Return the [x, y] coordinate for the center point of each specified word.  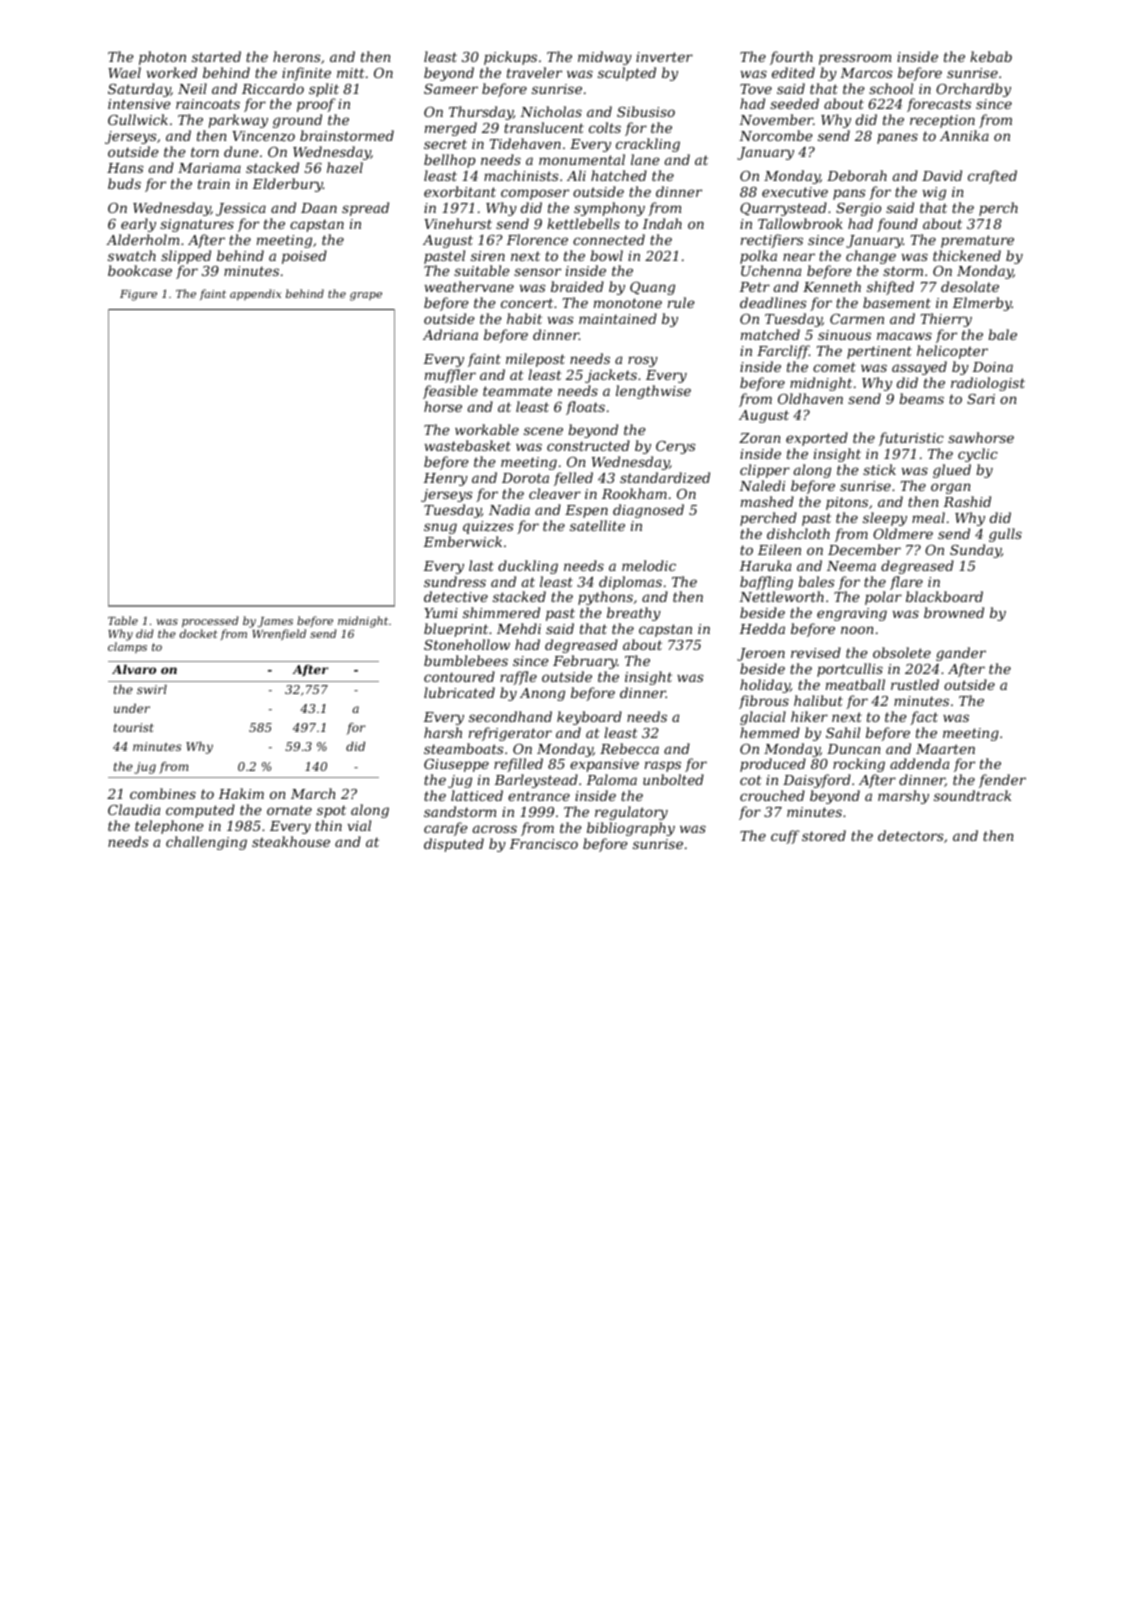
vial [359, 825]
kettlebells [583, 223]
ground [297, 121]
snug [440, 528]
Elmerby [982, 304]
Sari [981, 399]
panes [897, 138]
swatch [132, 255]
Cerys [676, 447]
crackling [648, 145]
